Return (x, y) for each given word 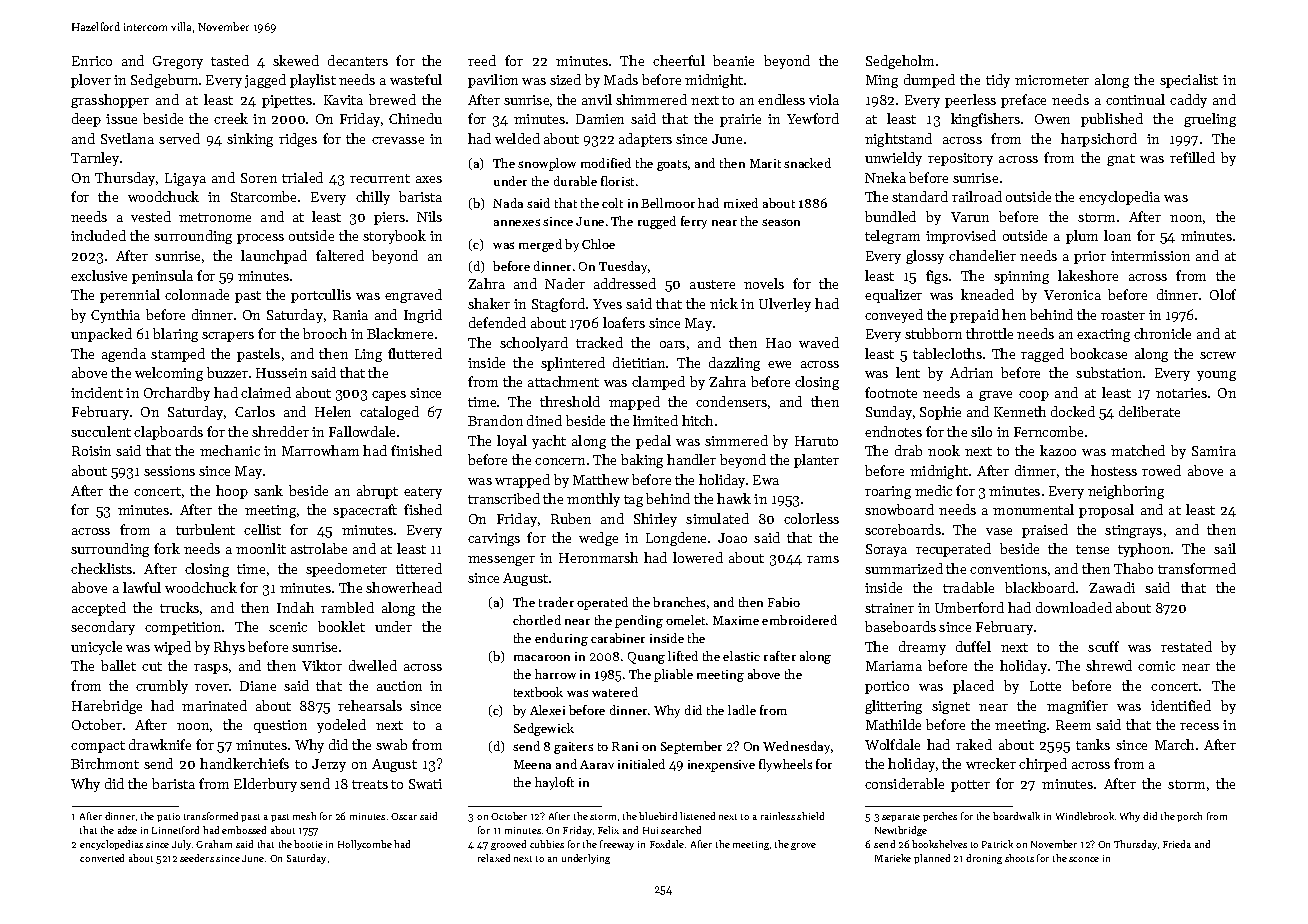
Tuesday (623, 267)
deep (86, 120)
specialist (1189, 81)
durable (575, 181)
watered (615, 692)
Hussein (281, 373)
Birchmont (105, 763)
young (1216, 376)
